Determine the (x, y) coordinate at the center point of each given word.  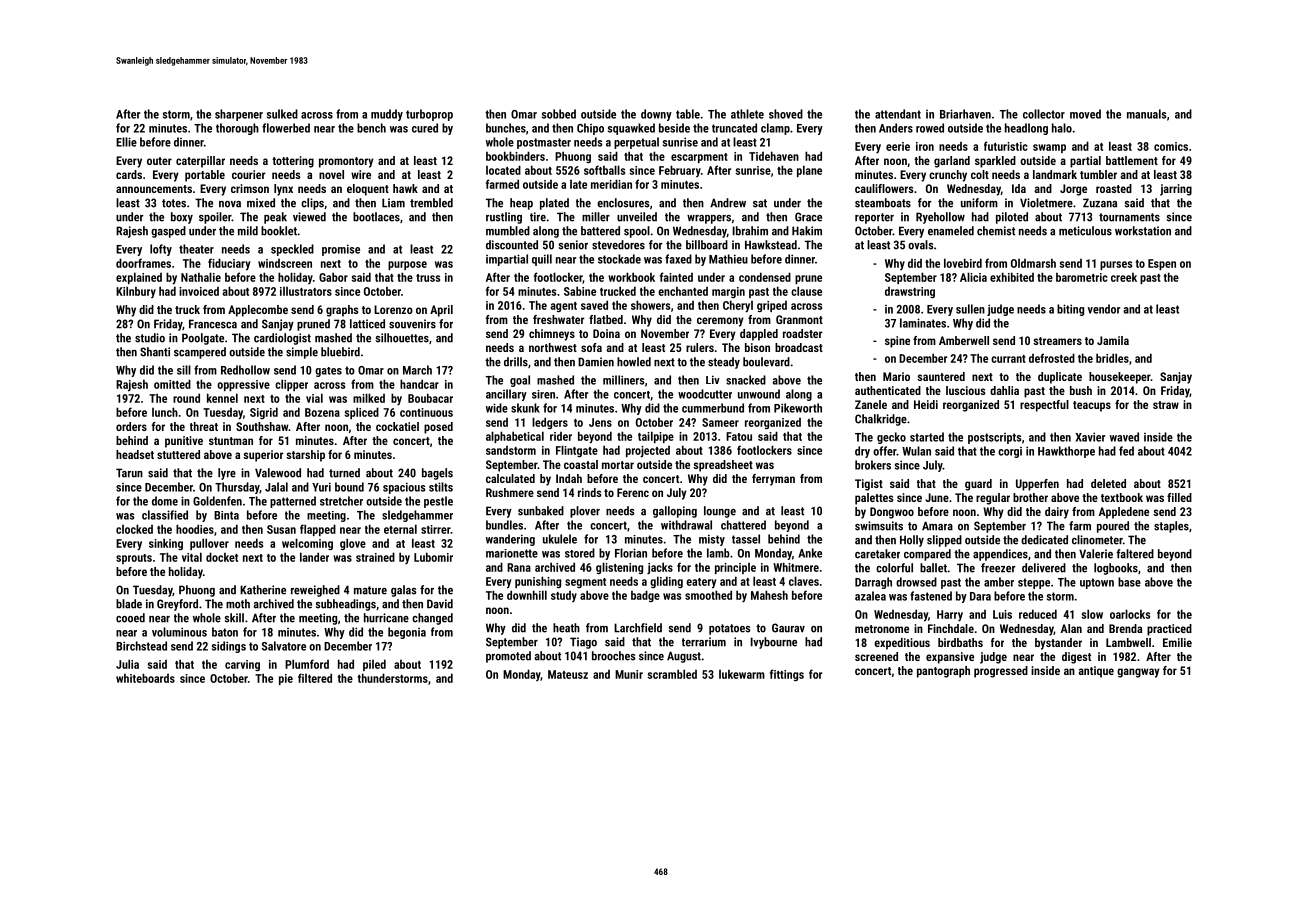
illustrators (306, 291)
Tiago (583, 643)
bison (757, 347)
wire (361, 174)
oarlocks (1130, 614)
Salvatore (284, 646)
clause (806, 291)
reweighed (315, 591)
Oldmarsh (1033, 263)
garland (952, 162)
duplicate (1060, 378)
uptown (1097, 583)
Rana (519, 567)
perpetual (636, 143)
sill (184, 370)
